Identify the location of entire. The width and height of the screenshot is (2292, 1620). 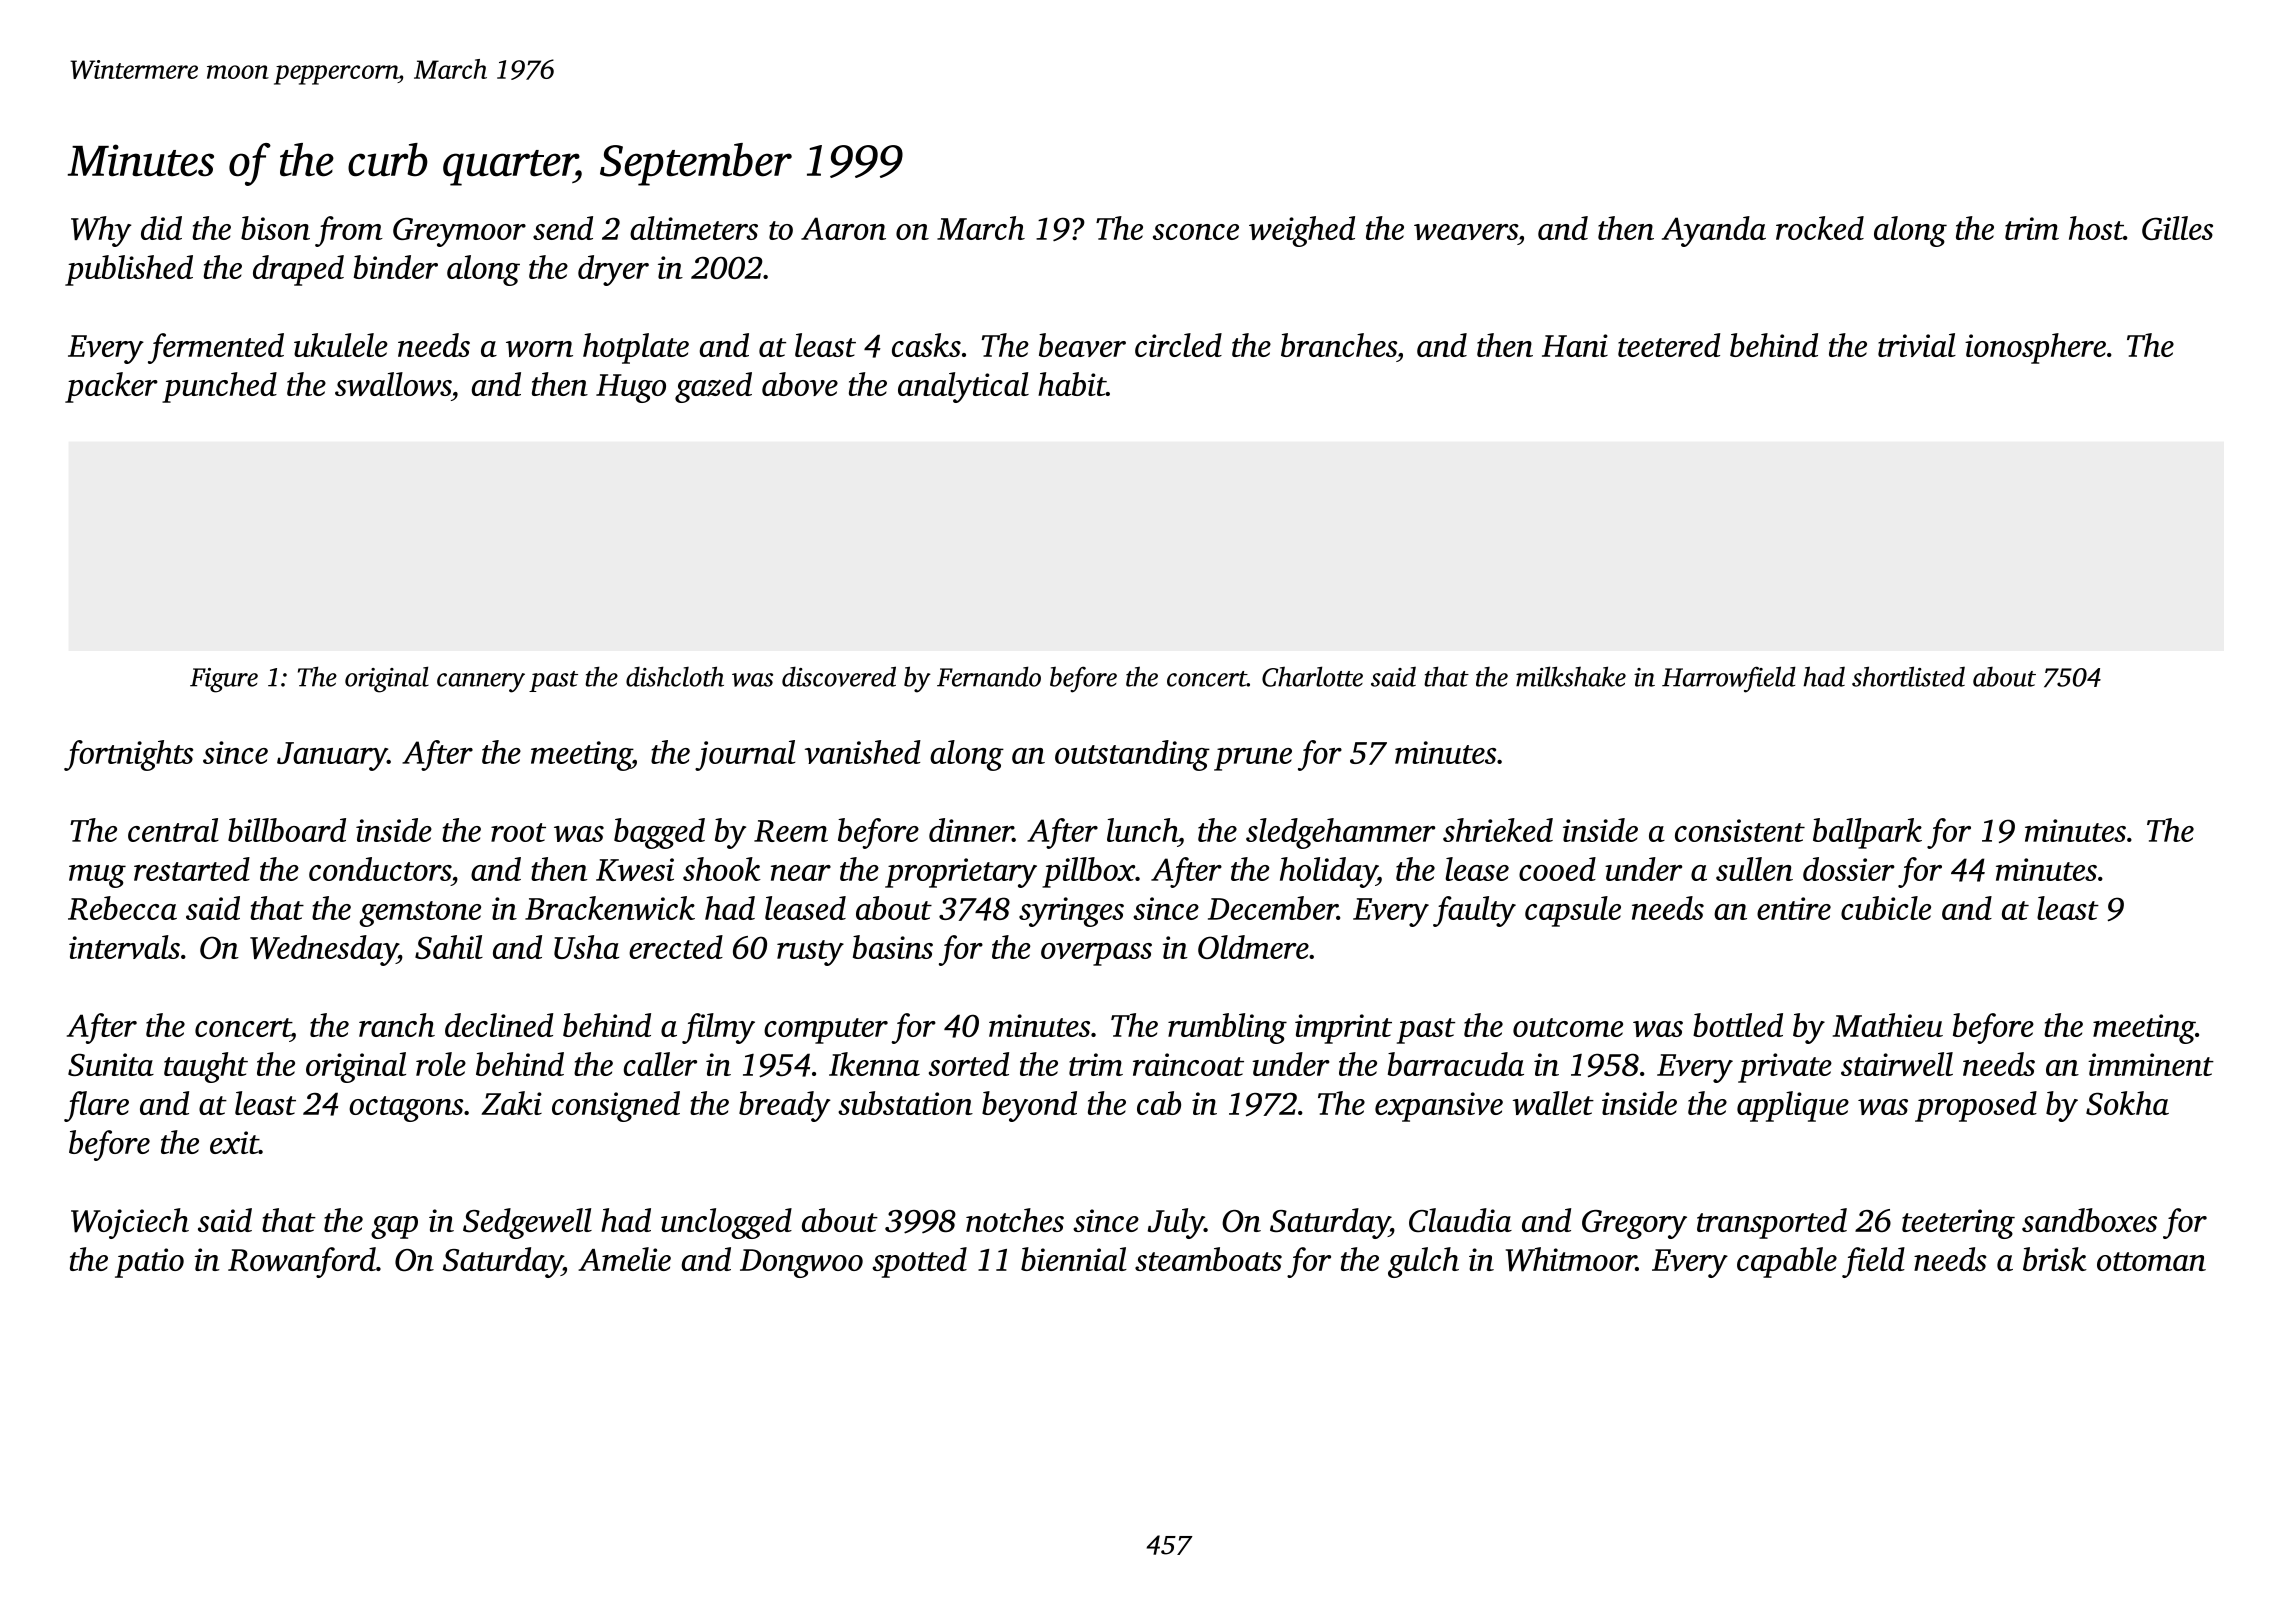
(1794, 908).
